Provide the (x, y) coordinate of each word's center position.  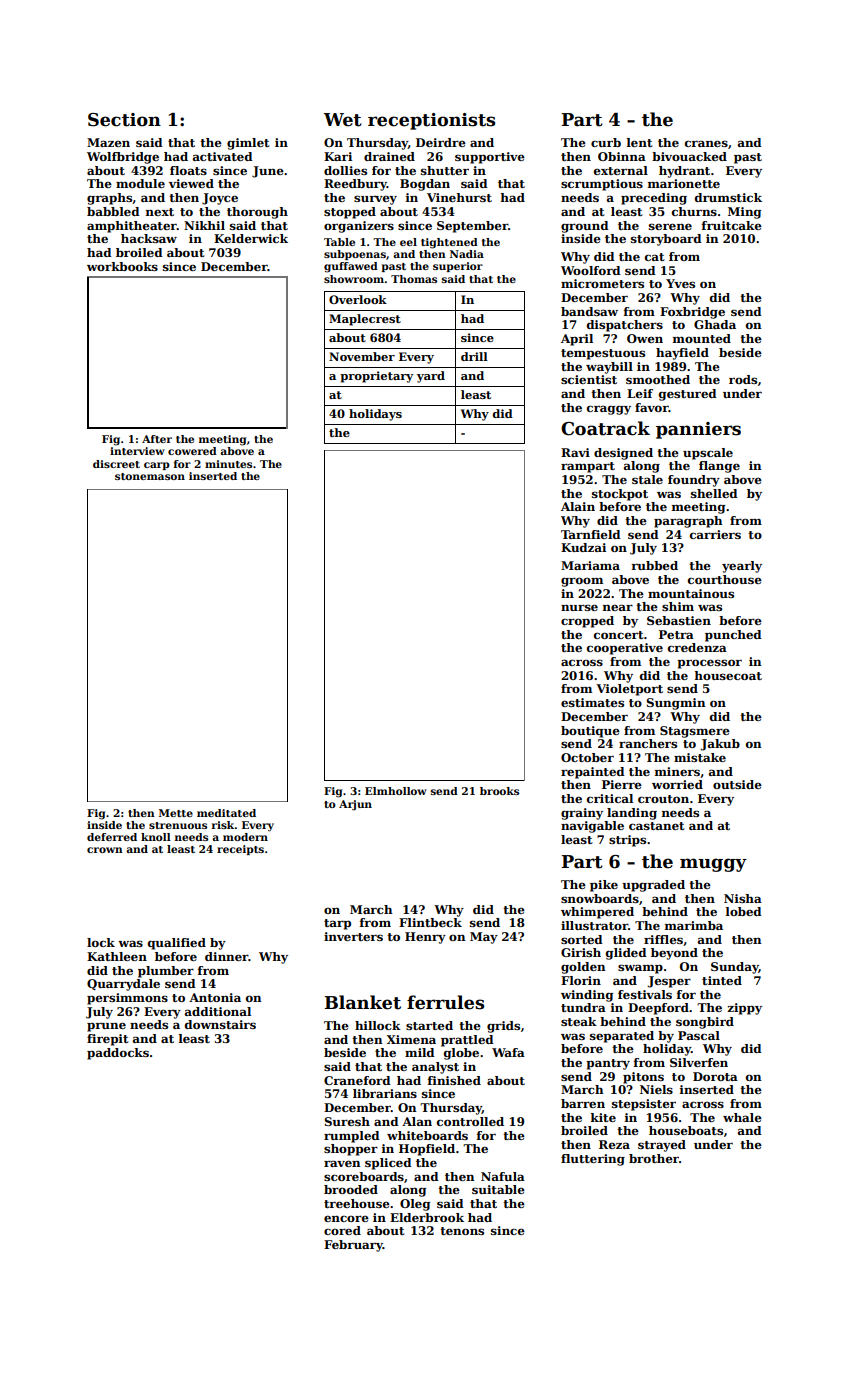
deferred (112, 837)
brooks (499, 791)
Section (124, 120)
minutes (228, 464)
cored (342, 1230)
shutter (445, 170)
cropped (587, 622)
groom (582, 582)
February (353, 1246)
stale (647, 479)
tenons (462, 1231)
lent (640, 142)
